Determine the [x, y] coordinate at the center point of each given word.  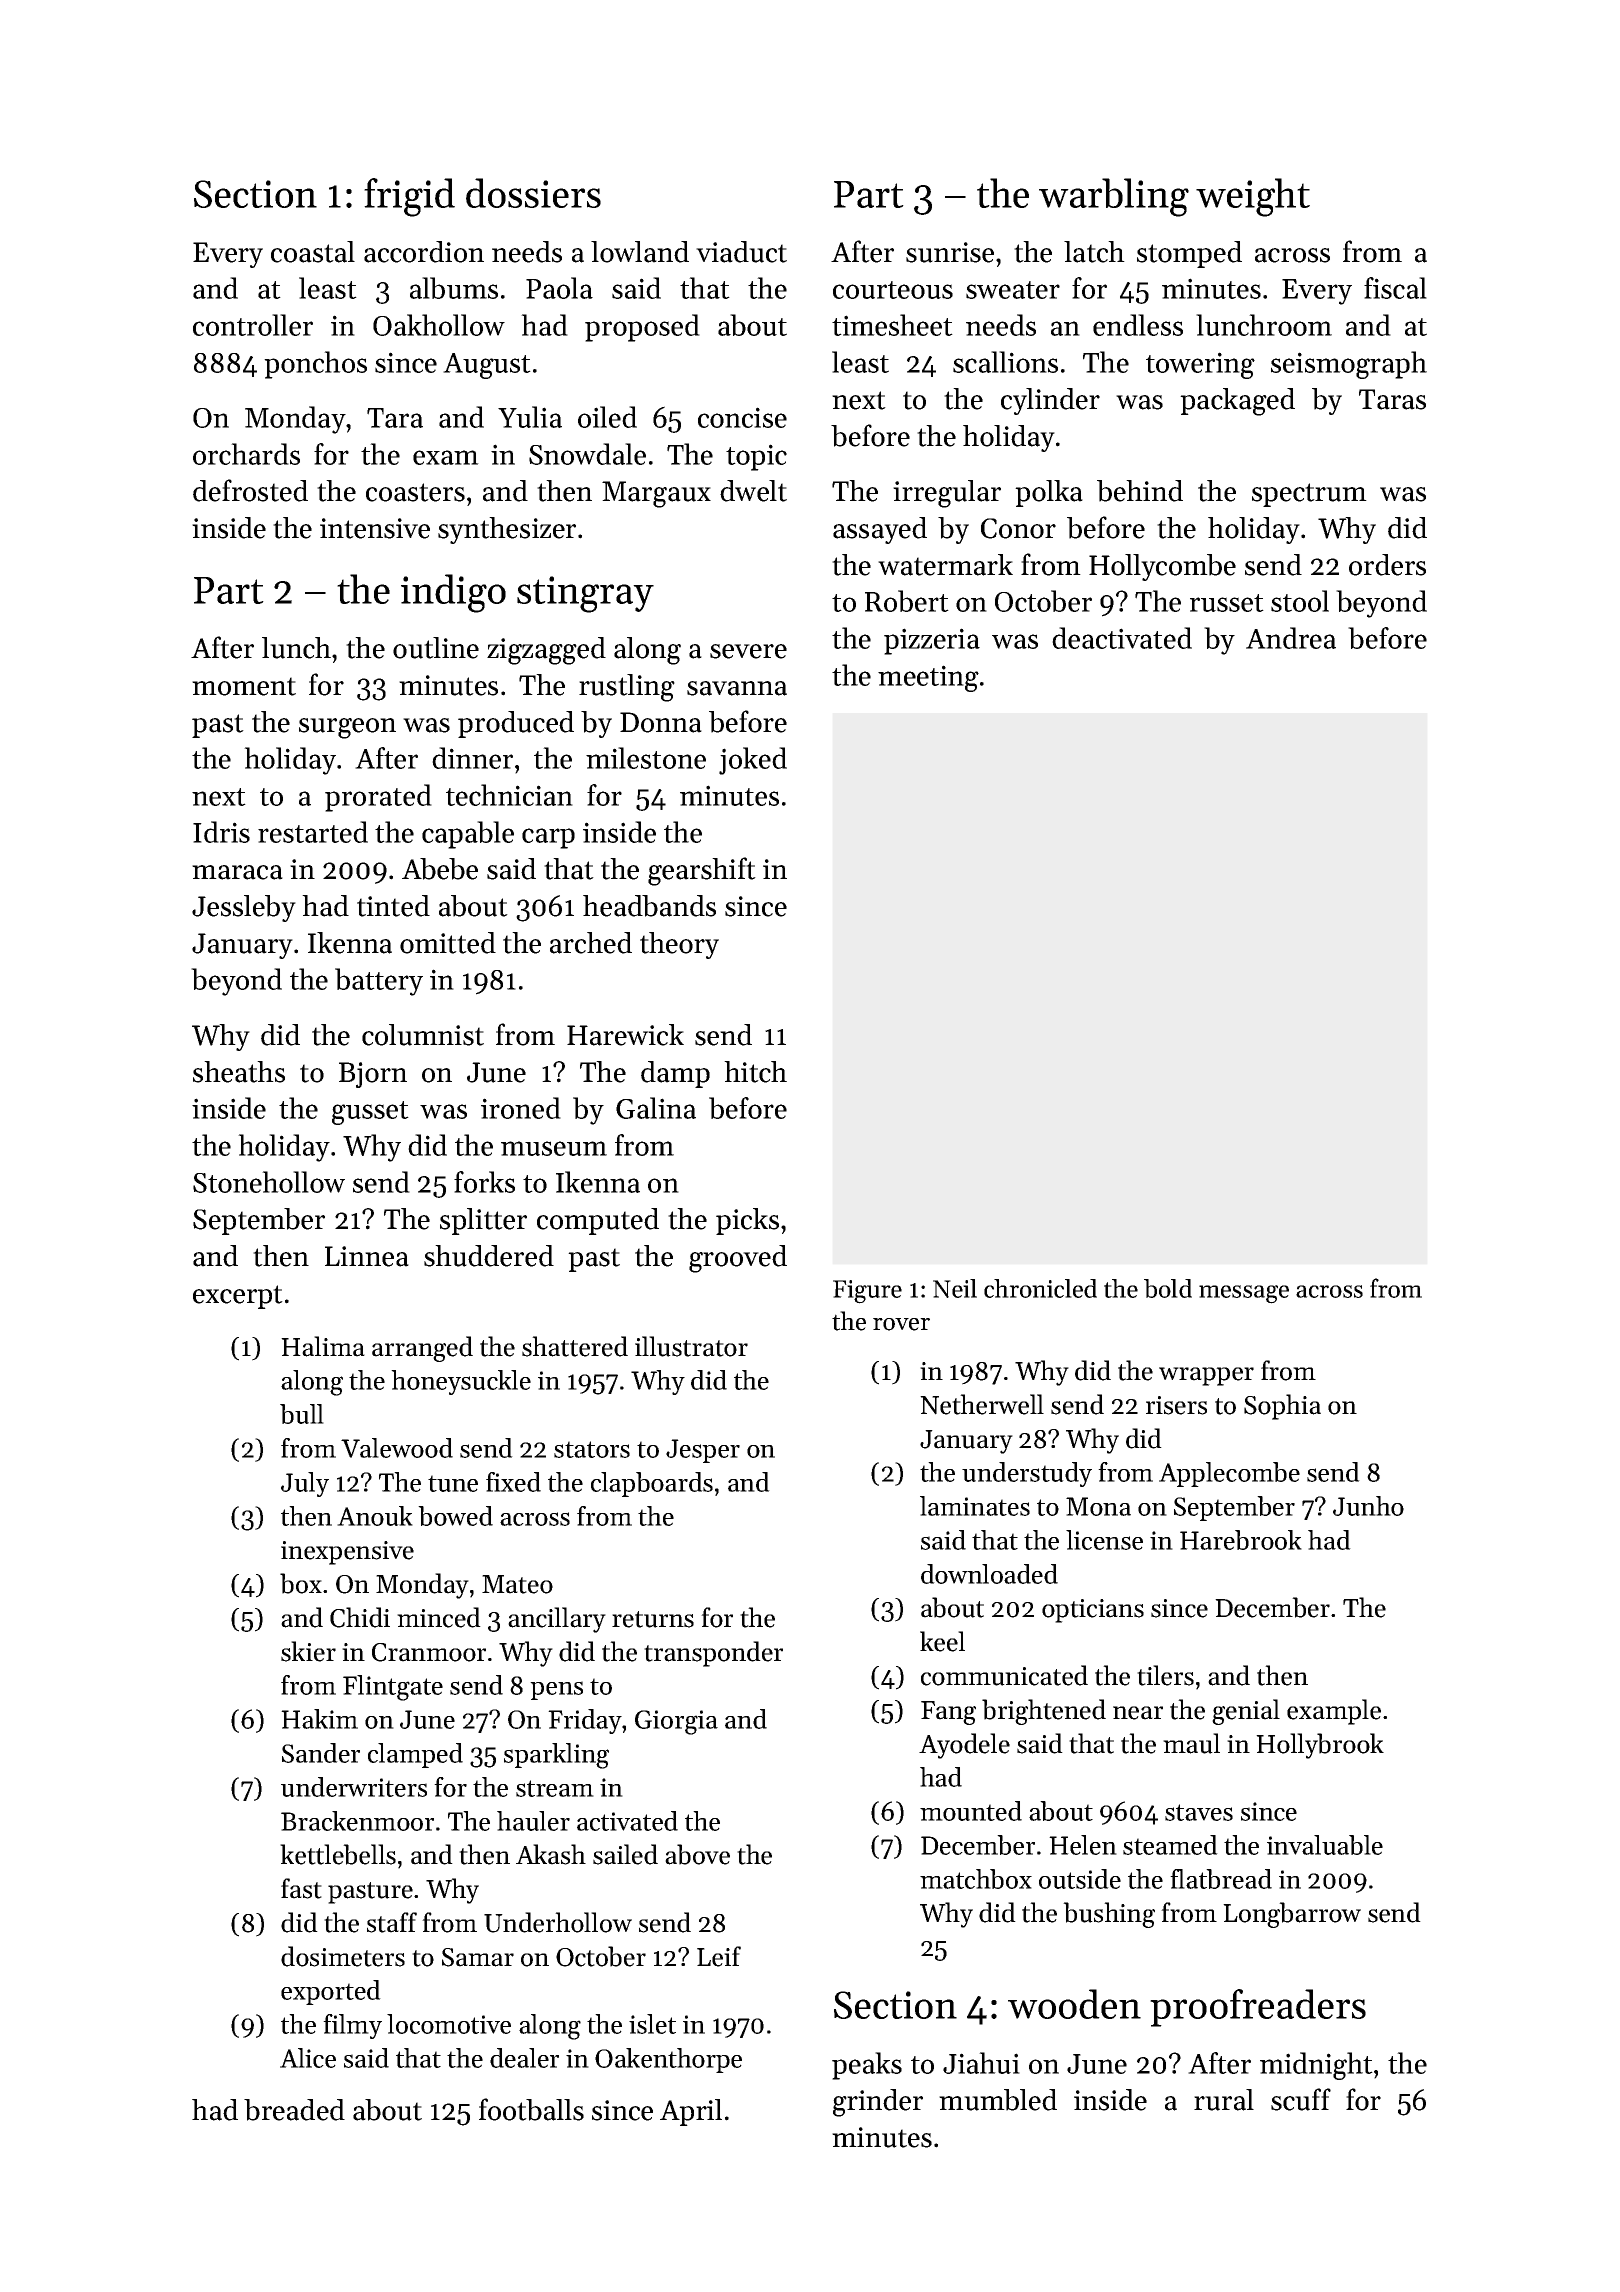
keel [942, 1641]
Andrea [1291, 638]
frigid [409, 197]
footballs [531, 2109]
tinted [393, 906]
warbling [1114, 197]
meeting [928, 678]
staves [1199, 1812]
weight [1253, 197]
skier [308, 1651]
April [691, 2112]
